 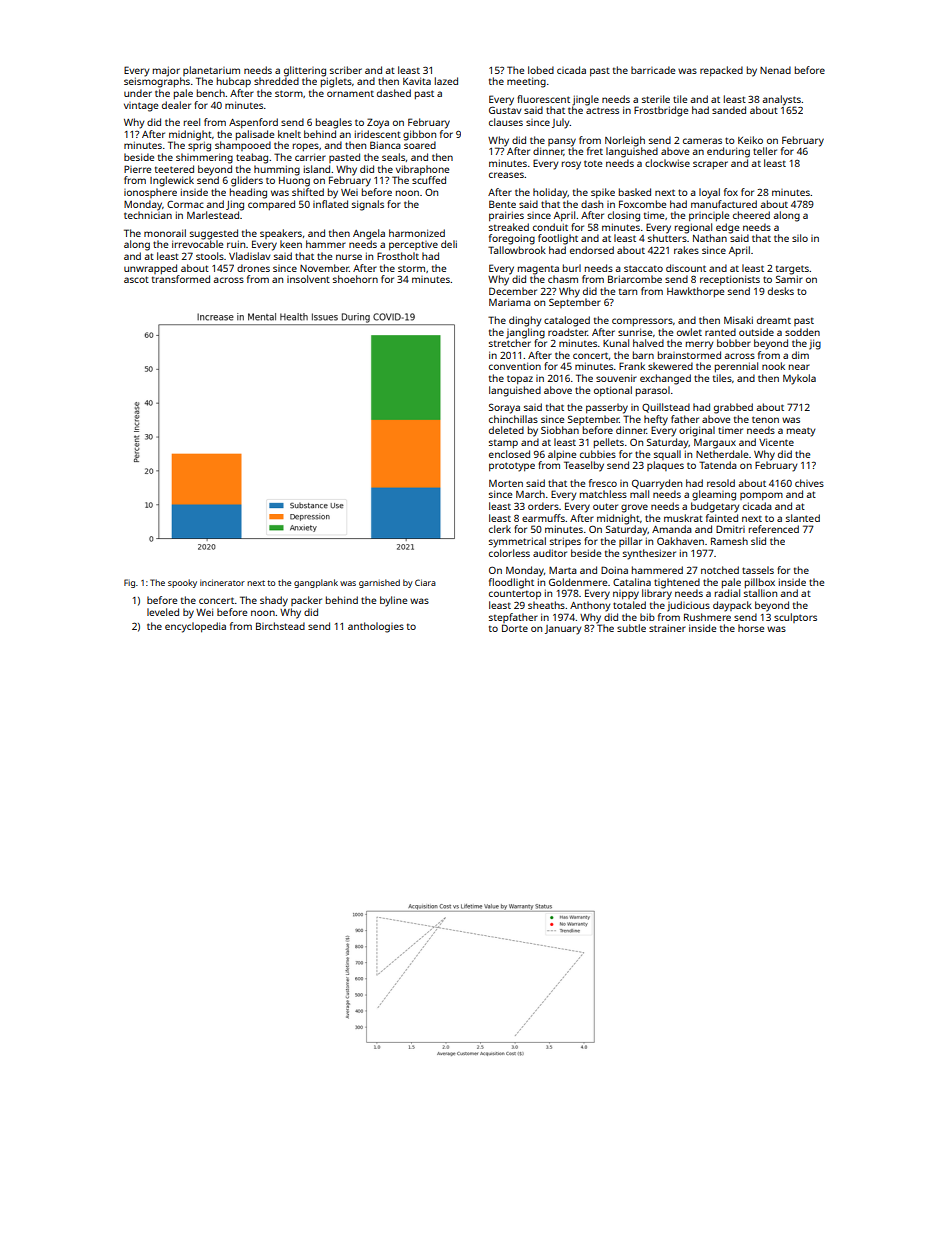 I want to click on lobed, so click(x=541, y=70).
